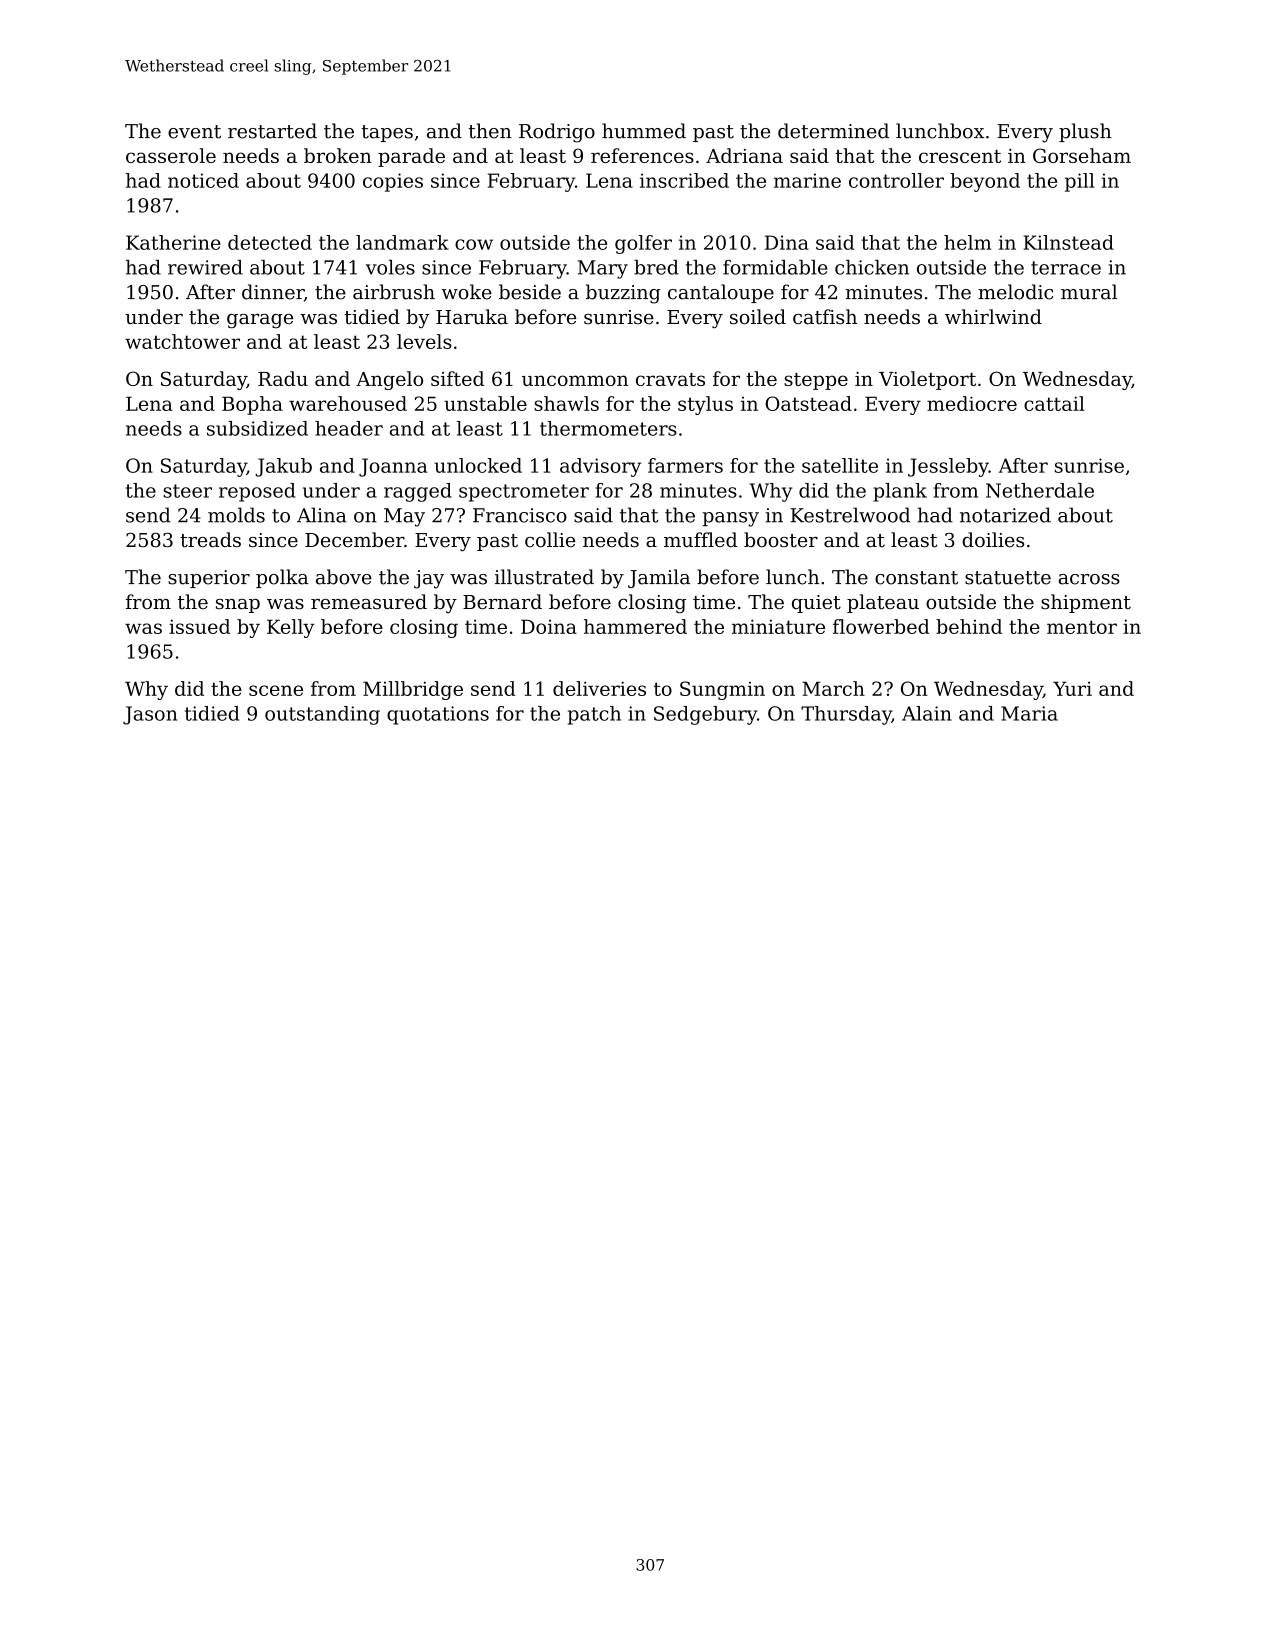  What do you see at coordinates (257, 428) in the screenshot?
I see `subsidized` at bounding box center [257, 428].
